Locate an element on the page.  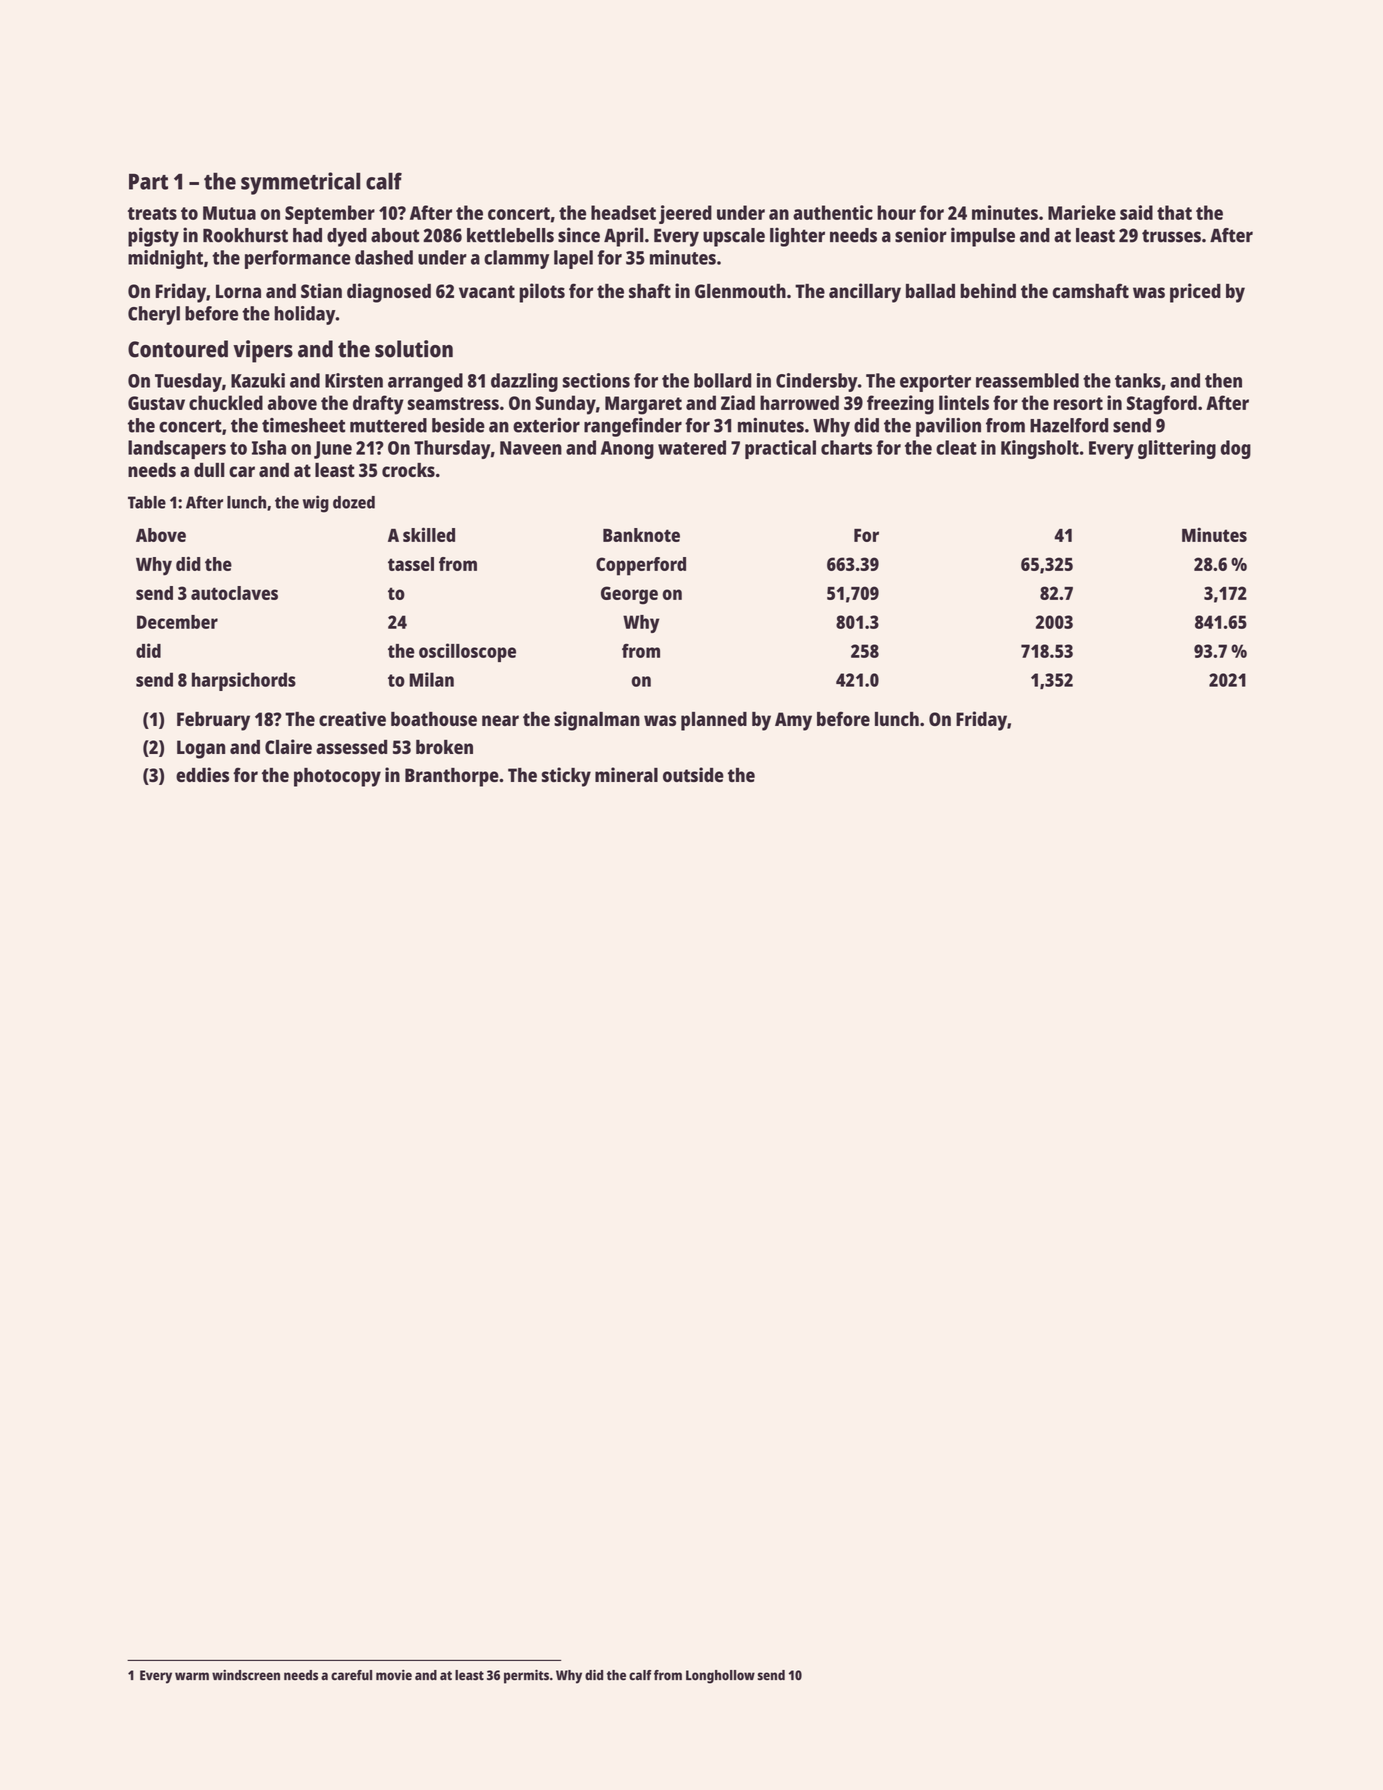
Marieke is located at coordinates (1082, 212).
